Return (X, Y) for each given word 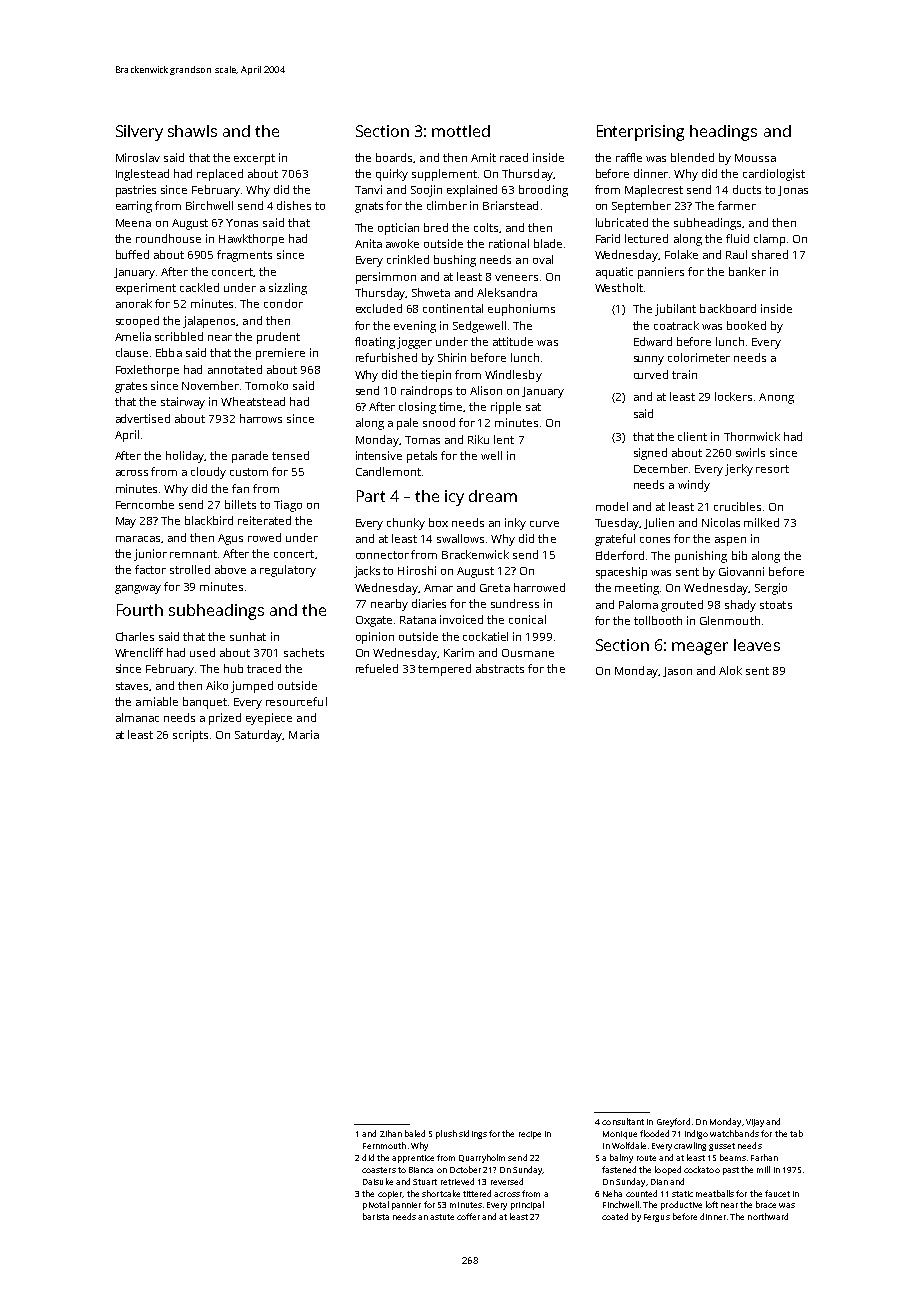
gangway (138, 589)
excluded (379, 308)
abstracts (500, 668)
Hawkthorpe (251, 240)
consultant (623, 1121)
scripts (190, 736)
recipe (530, 1135)
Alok (730, 670)
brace (766, 1204)
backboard (728, 308)
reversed (507, 1181)
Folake (681, 254)
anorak (134, 303)
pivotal (376, 1205)
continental (453, 308)
